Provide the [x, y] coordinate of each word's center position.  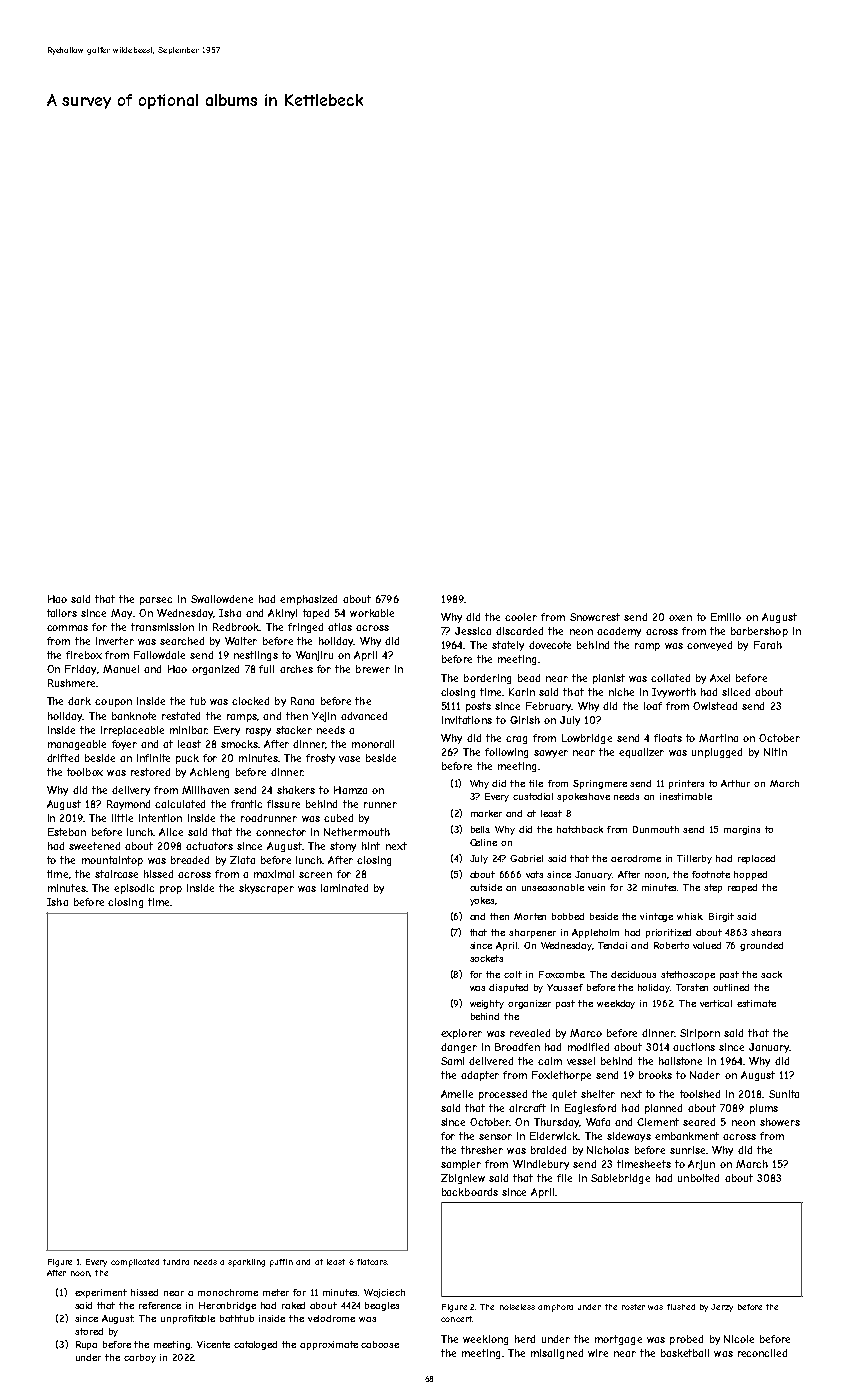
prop [171, 890]
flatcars [372, 1262]
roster [633, 1307]
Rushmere [71, 683]
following [506, 753]
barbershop [759, 632]
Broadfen [517, 1047]
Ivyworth [674, 693]
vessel [581, 1061]
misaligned [557, 1354]
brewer [373, 669]
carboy [140, 1358]
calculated [180, 804]
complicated [135, 1263]
